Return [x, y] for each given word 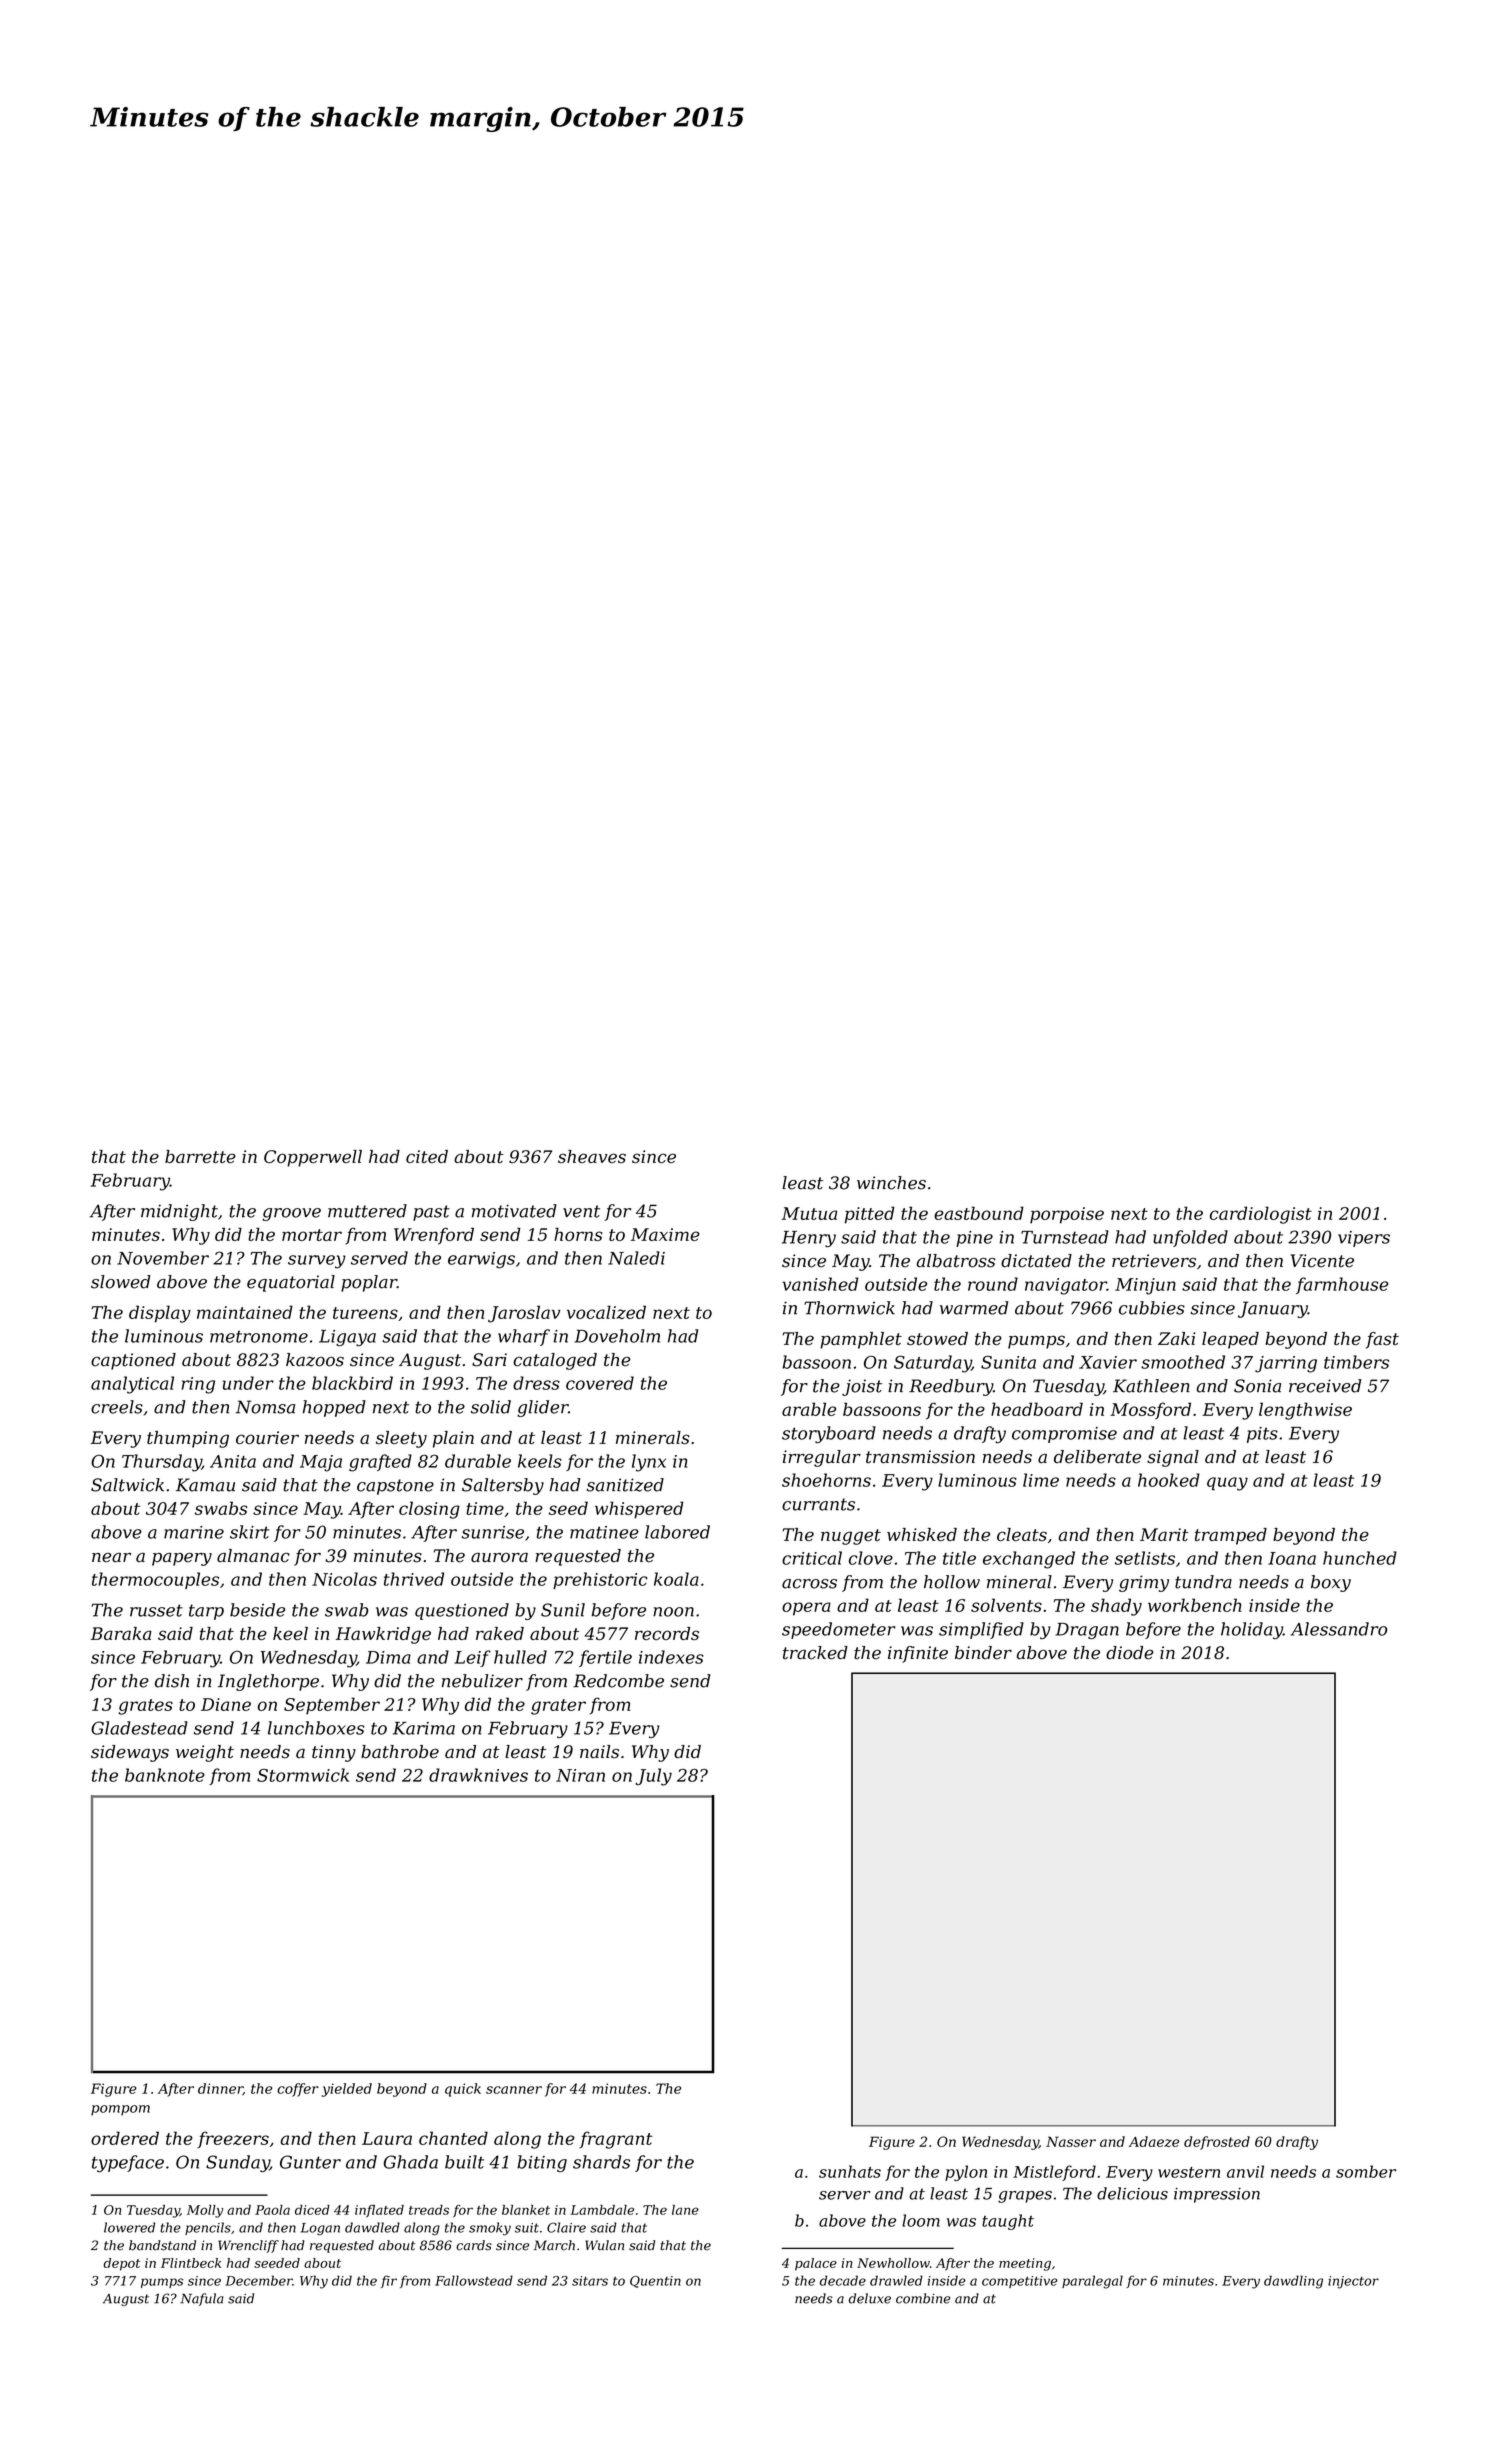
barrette [200, 1156]
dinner [220, 2089]
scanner [514, 2090]
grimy [1144, 1583]
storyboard [829, 1434]
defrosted [1217, 2143]
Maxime [665, 1234]
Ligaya [347, 1338]
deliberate [1097, 1457]
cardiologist [1261, 1215]
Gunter [310, 2162]
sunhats [850, 2171]
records [667, 1633]
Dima [388, 1657]
